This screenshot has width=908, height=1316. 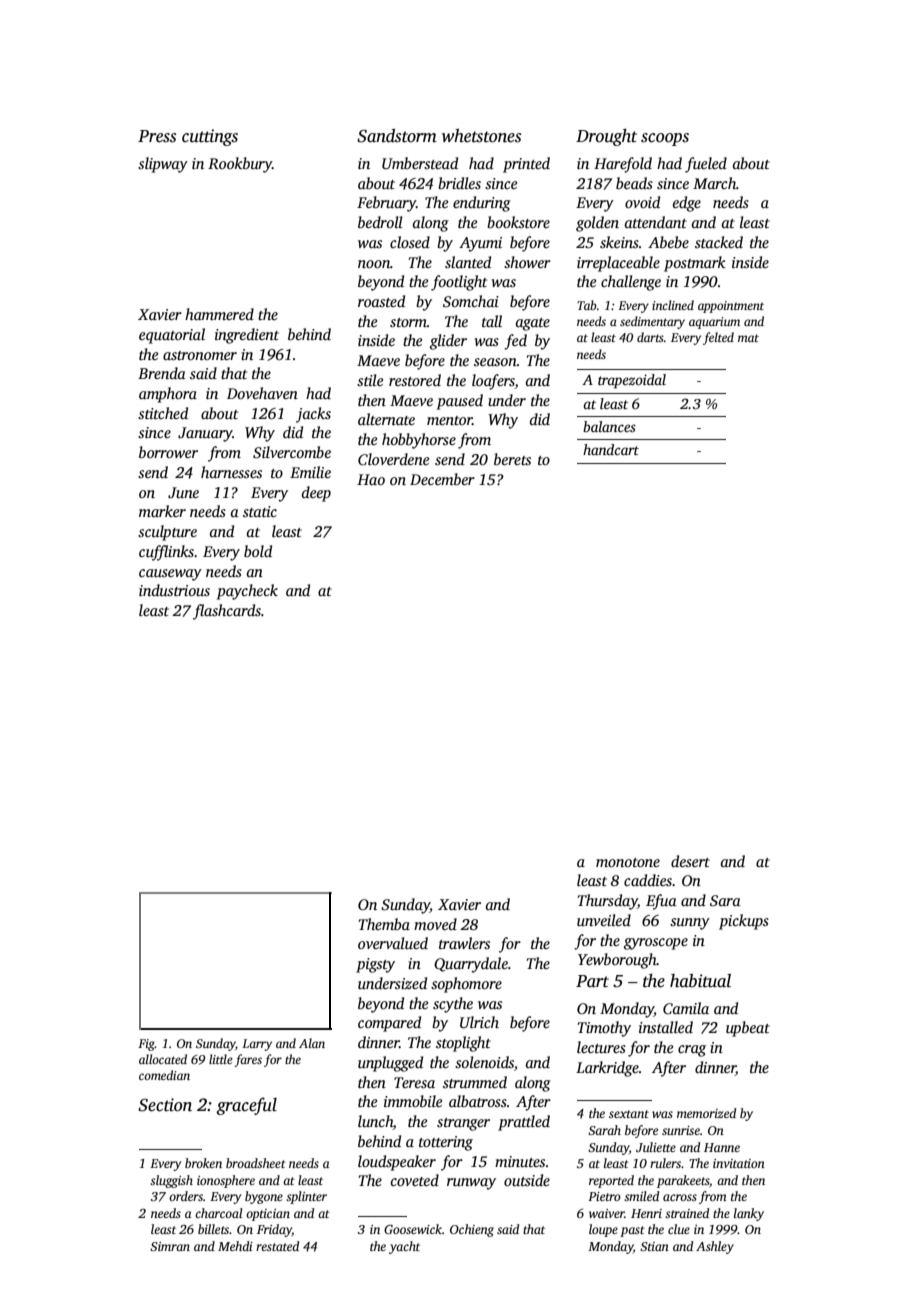 I want to click on mentor, so click(x=450, y=420).
